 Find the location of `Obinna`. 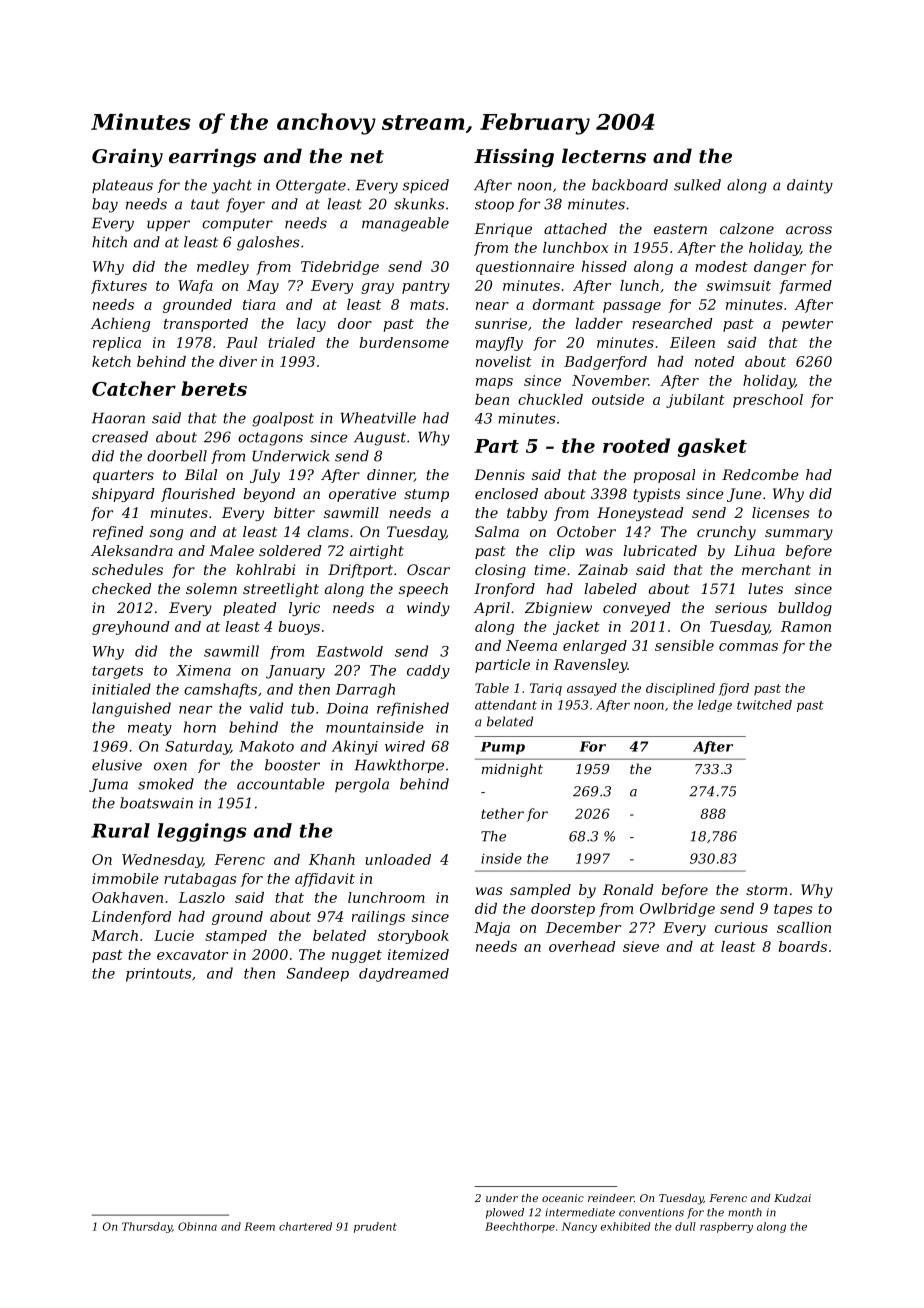

Obinna is located at coordinates (197, 1226).
